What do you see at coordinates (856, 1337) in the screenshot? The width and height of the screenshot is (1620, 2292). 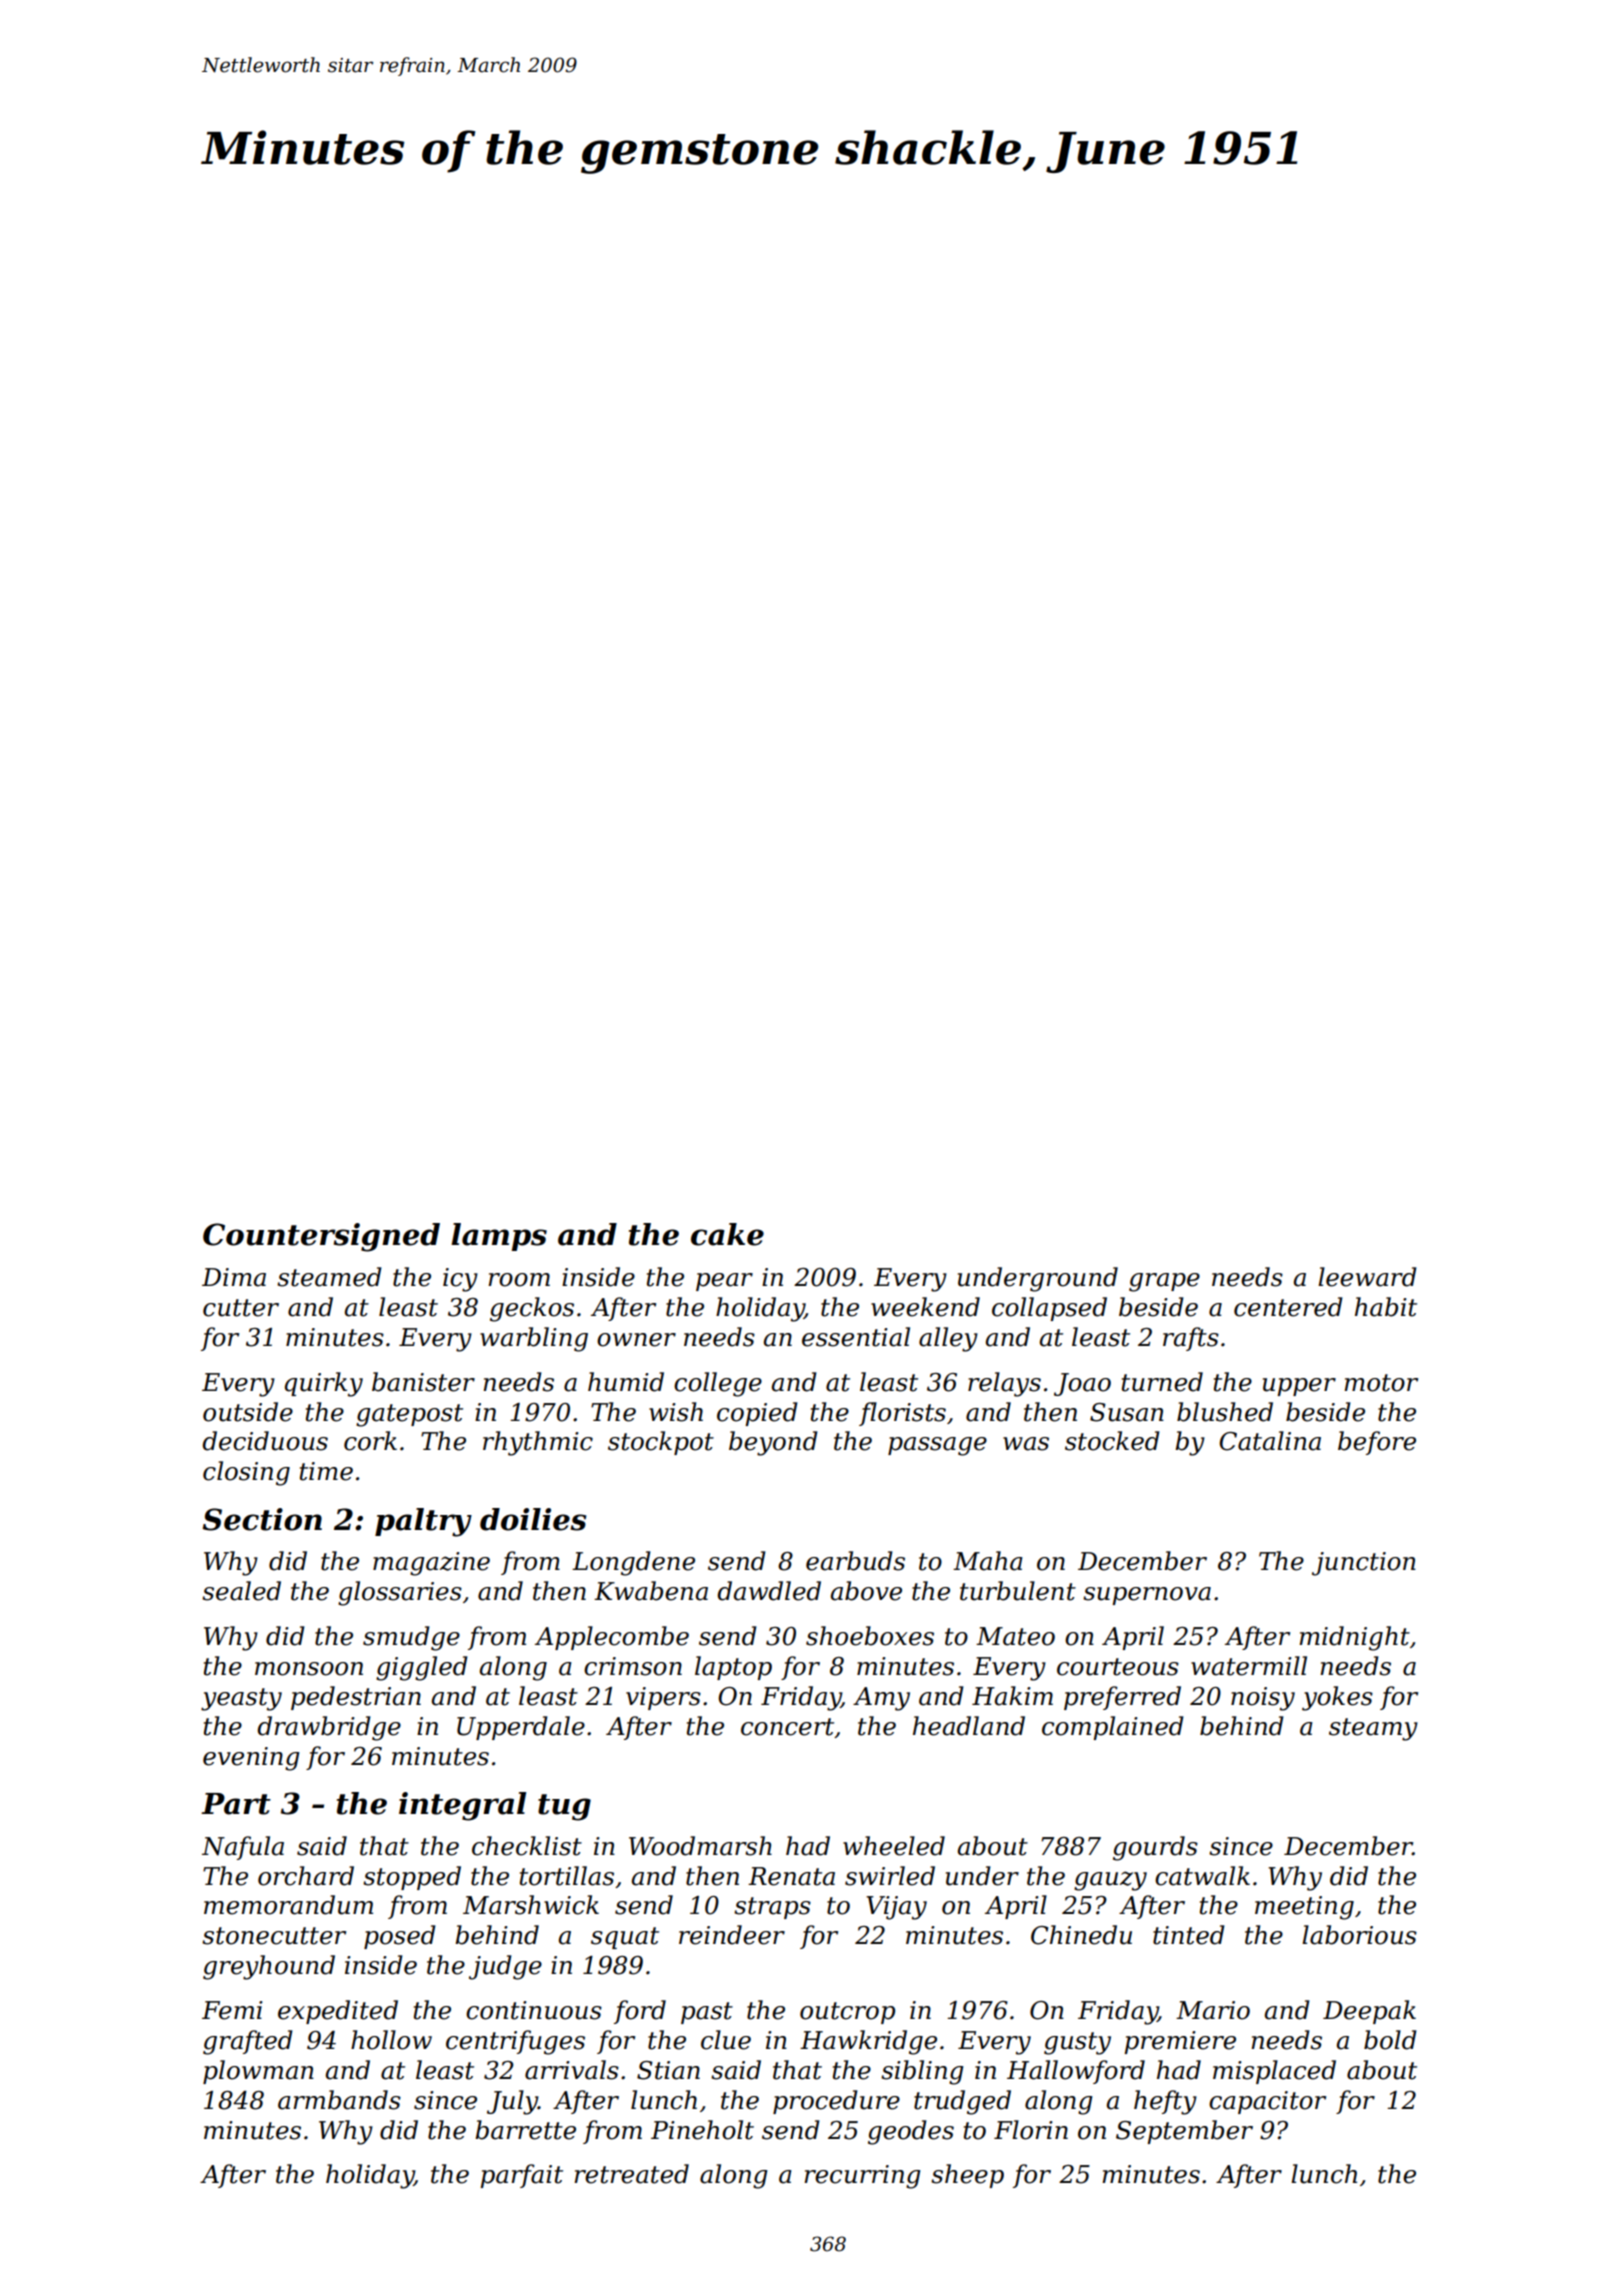 I see `essential` at bounding box center [856, 1337].
